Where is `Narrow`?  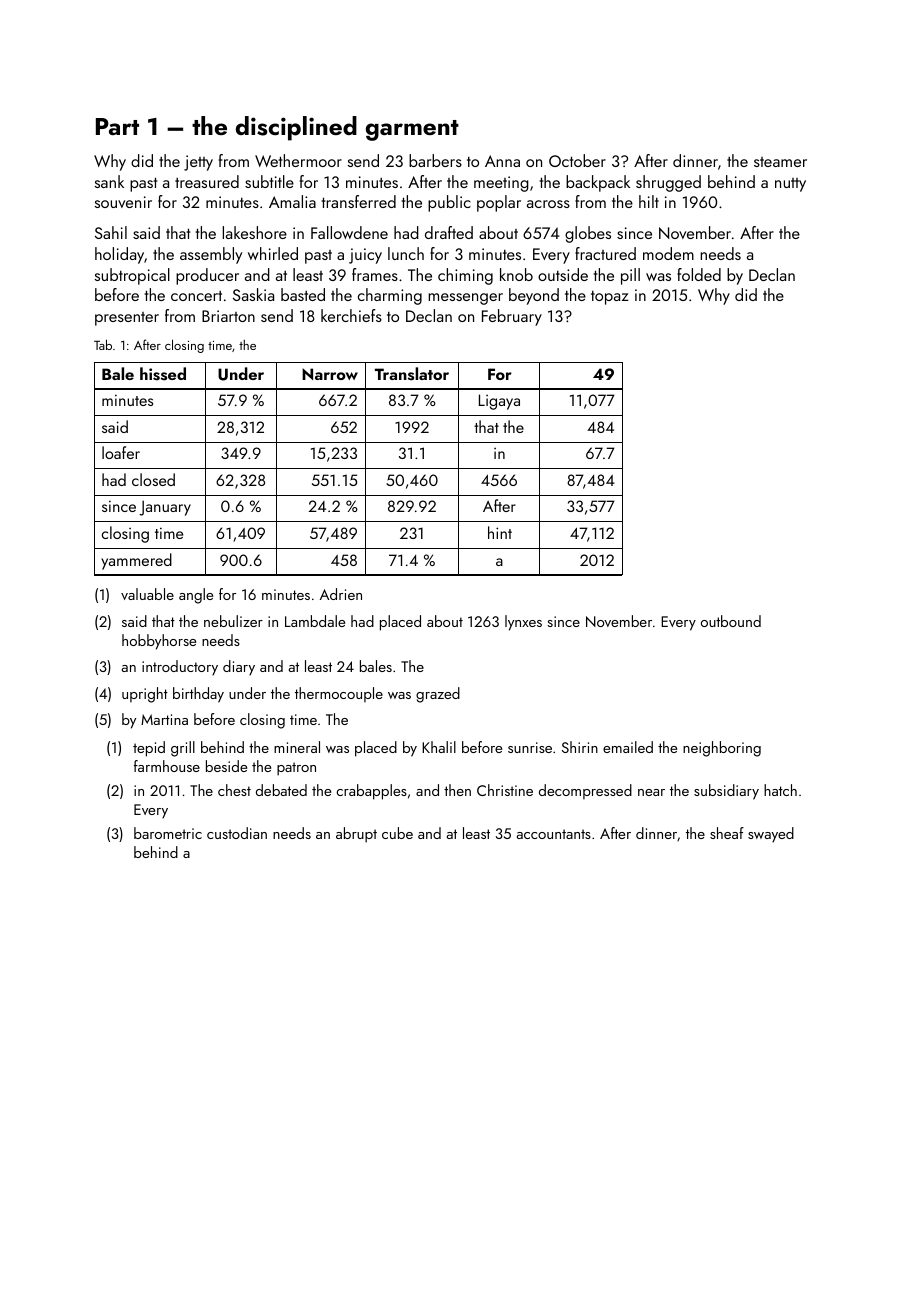
Narrow is located at coordinates (330, 374).
